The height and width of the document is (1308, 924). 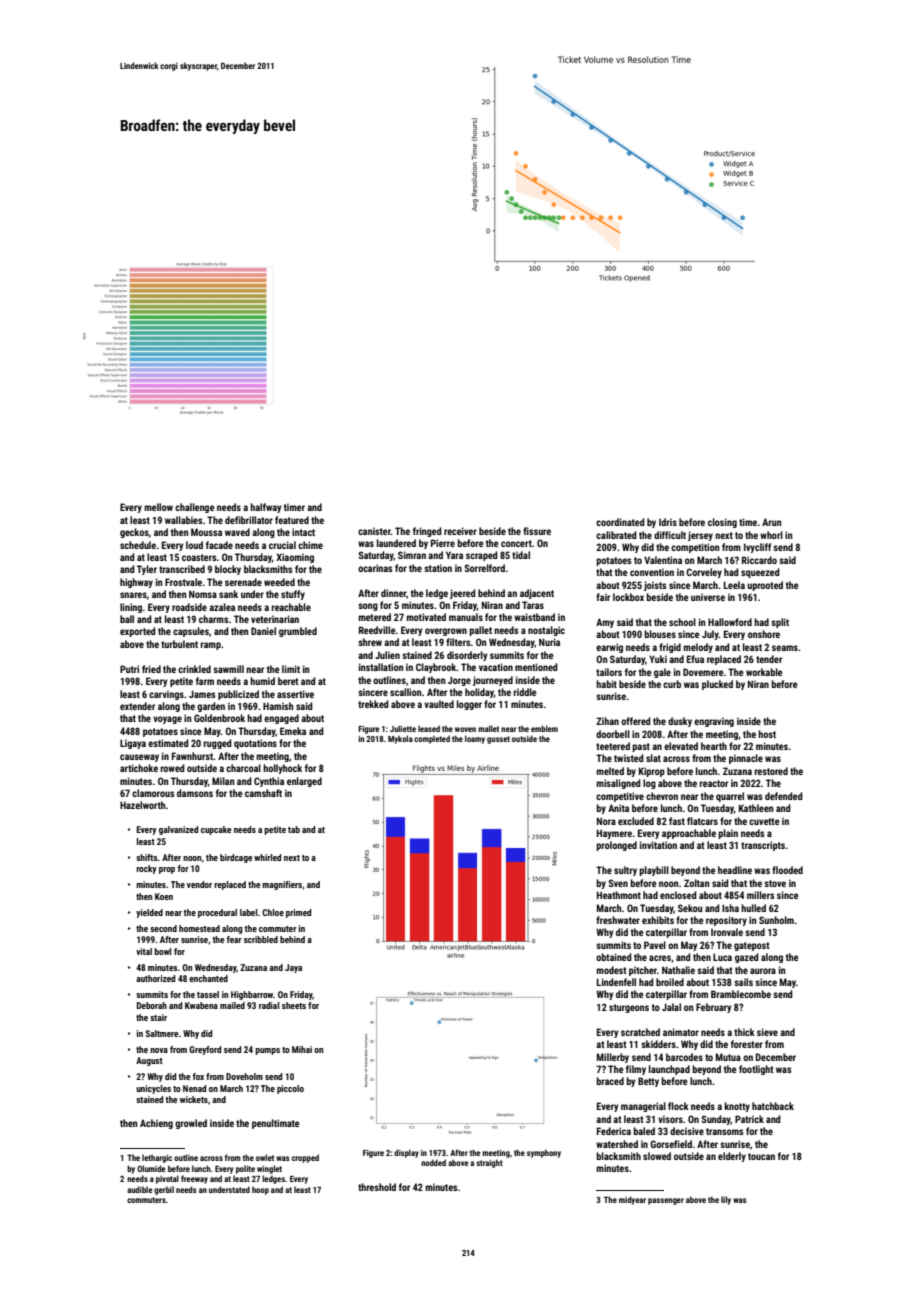 I want to click on enlarged, so click(x=304, y=782).
